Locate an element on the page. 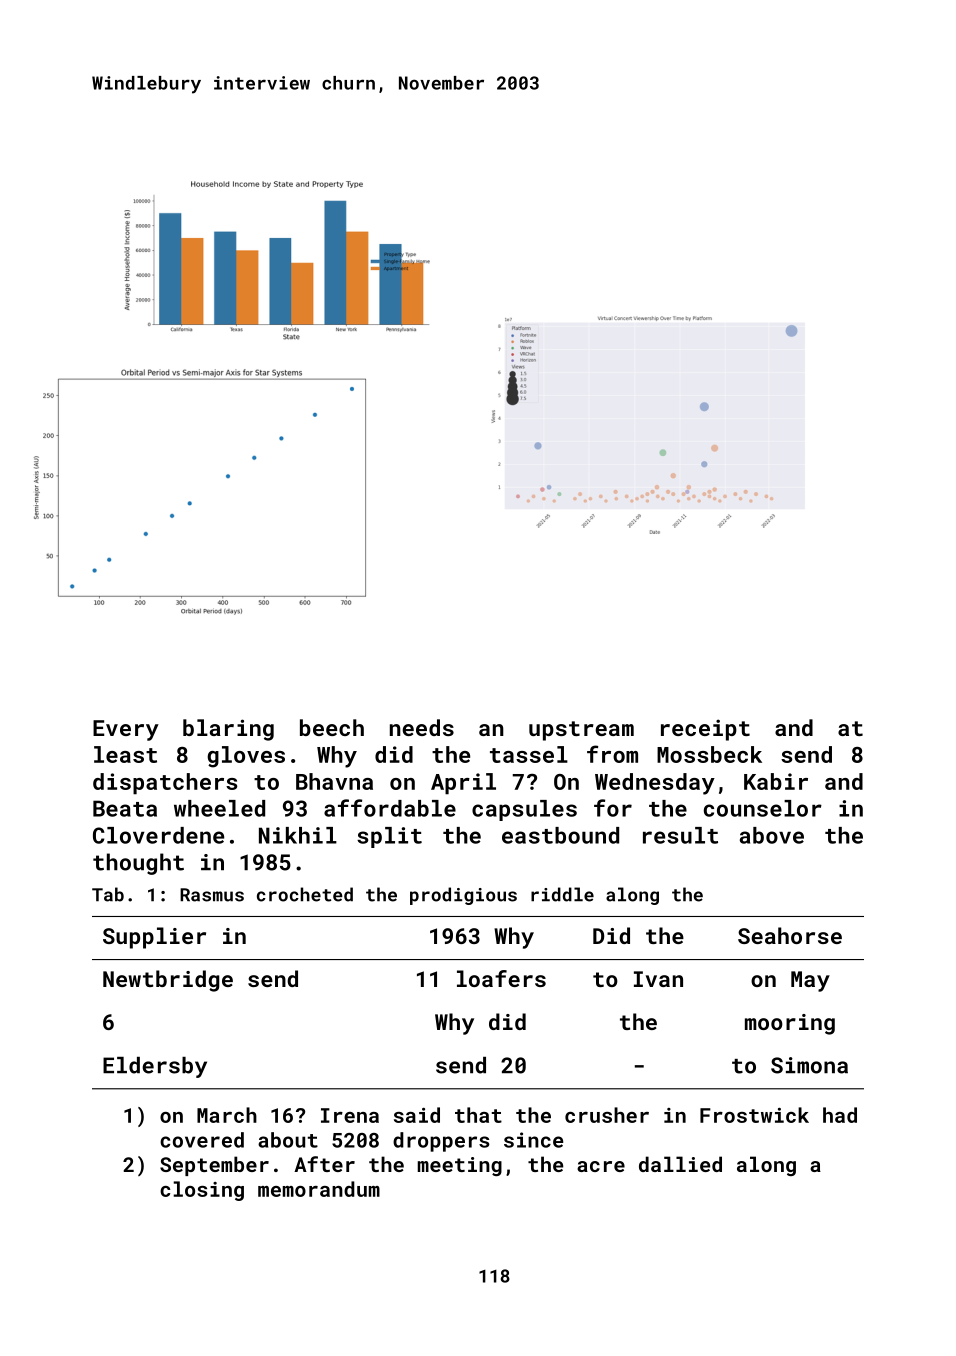 The image size is (956, 1356). closing is located at coordinates (202, 1191).
